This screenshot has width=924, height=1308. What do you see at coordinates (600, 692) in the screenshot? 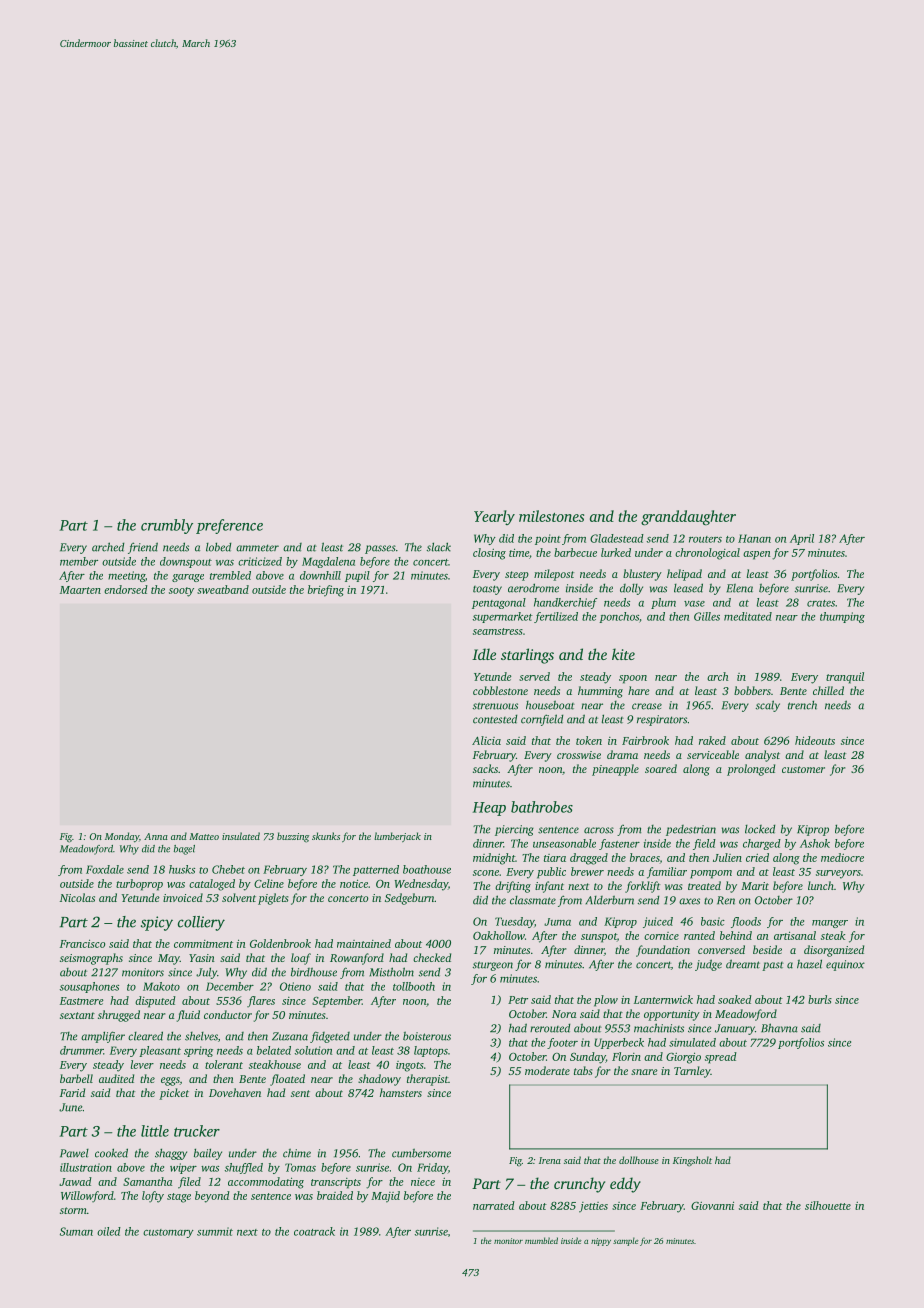
I see `humming` at bounding box center [600, 692].
